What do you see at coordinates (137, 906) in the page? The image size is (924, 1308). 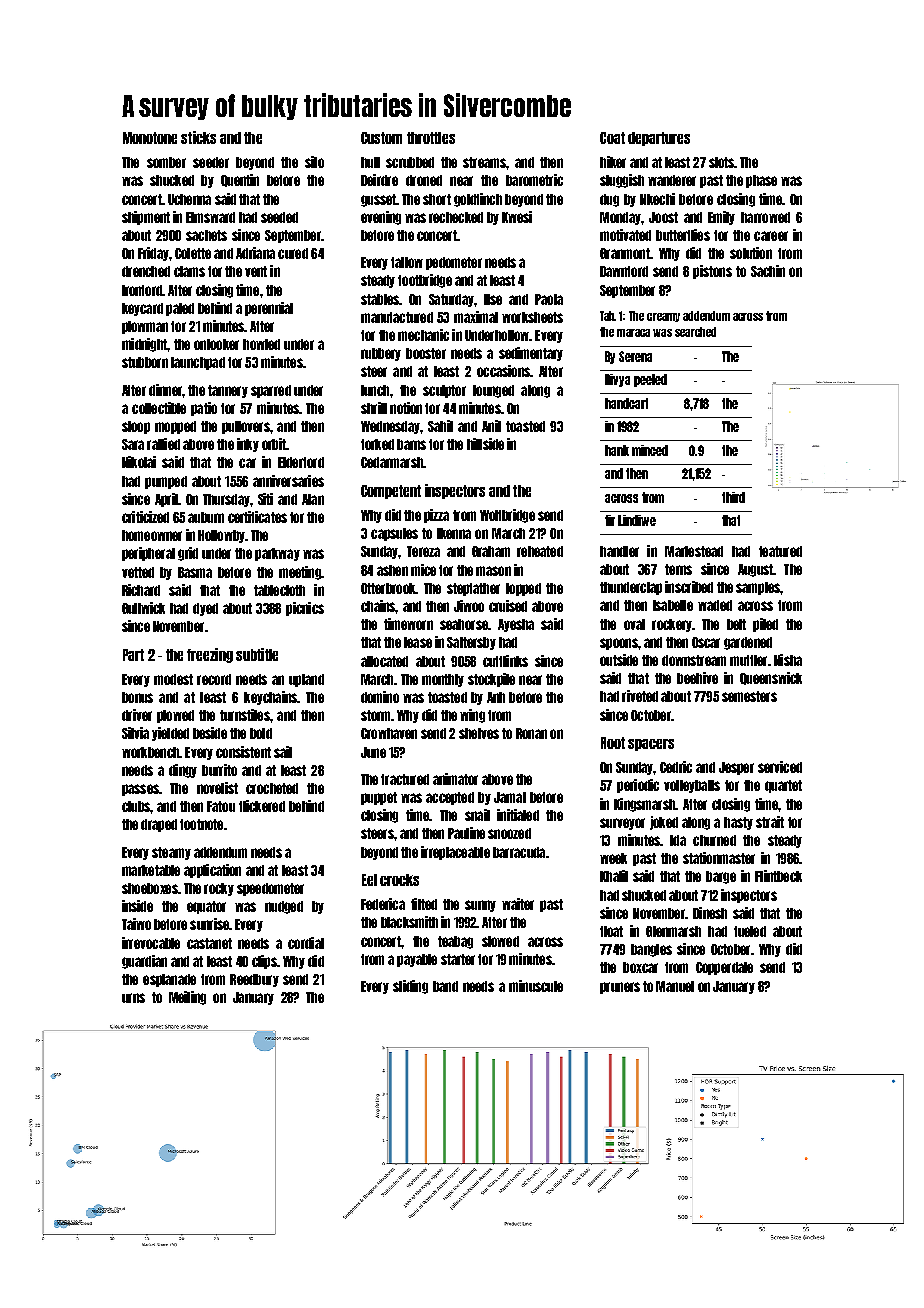 I see `inside` at bounding box center [137, 906].
